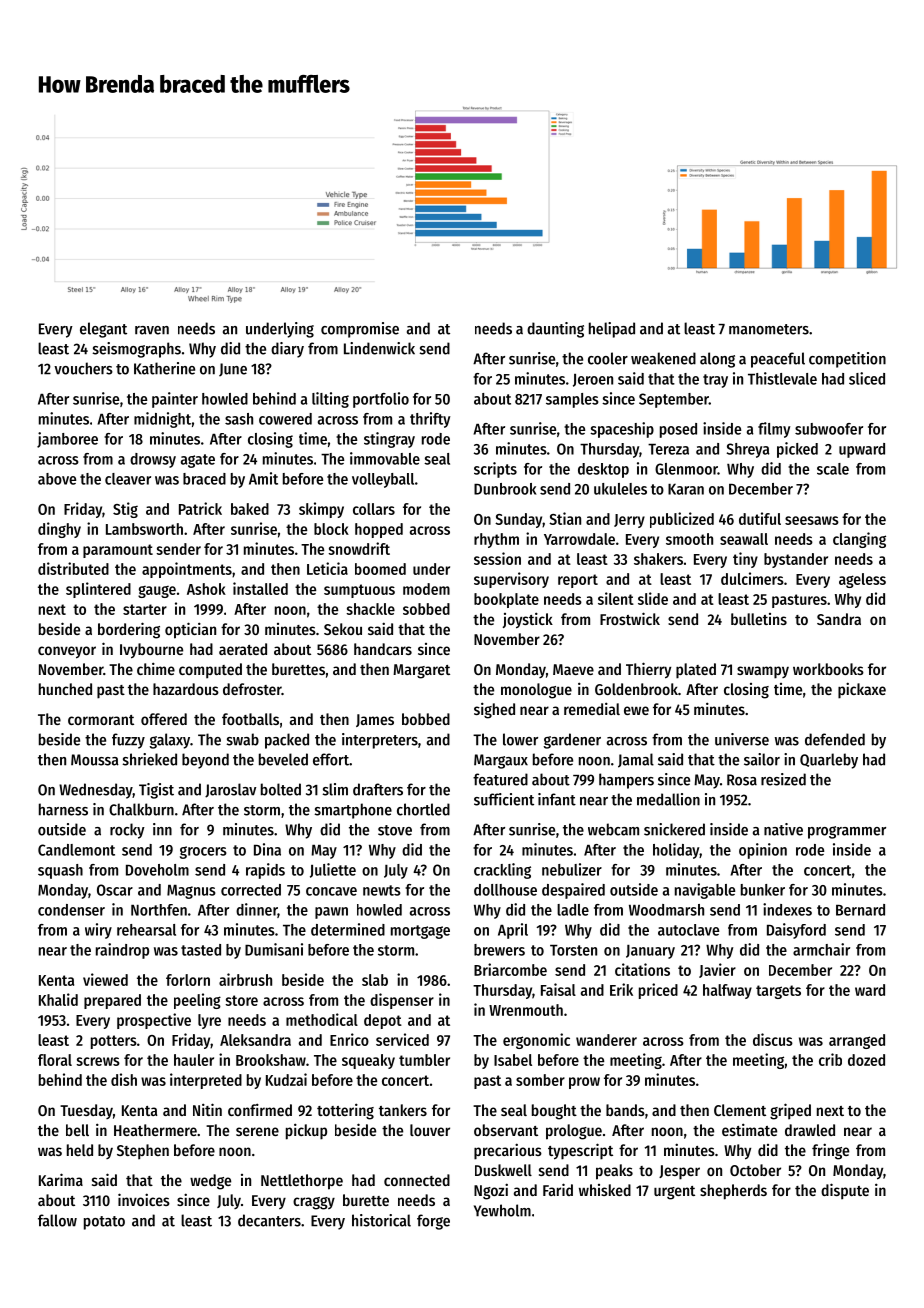 This screenshot has height=1308, width=924. What do you see at coordinates (58, 999) in the screenshot?
I see `Khalid` at bounding box center [58, 999].
